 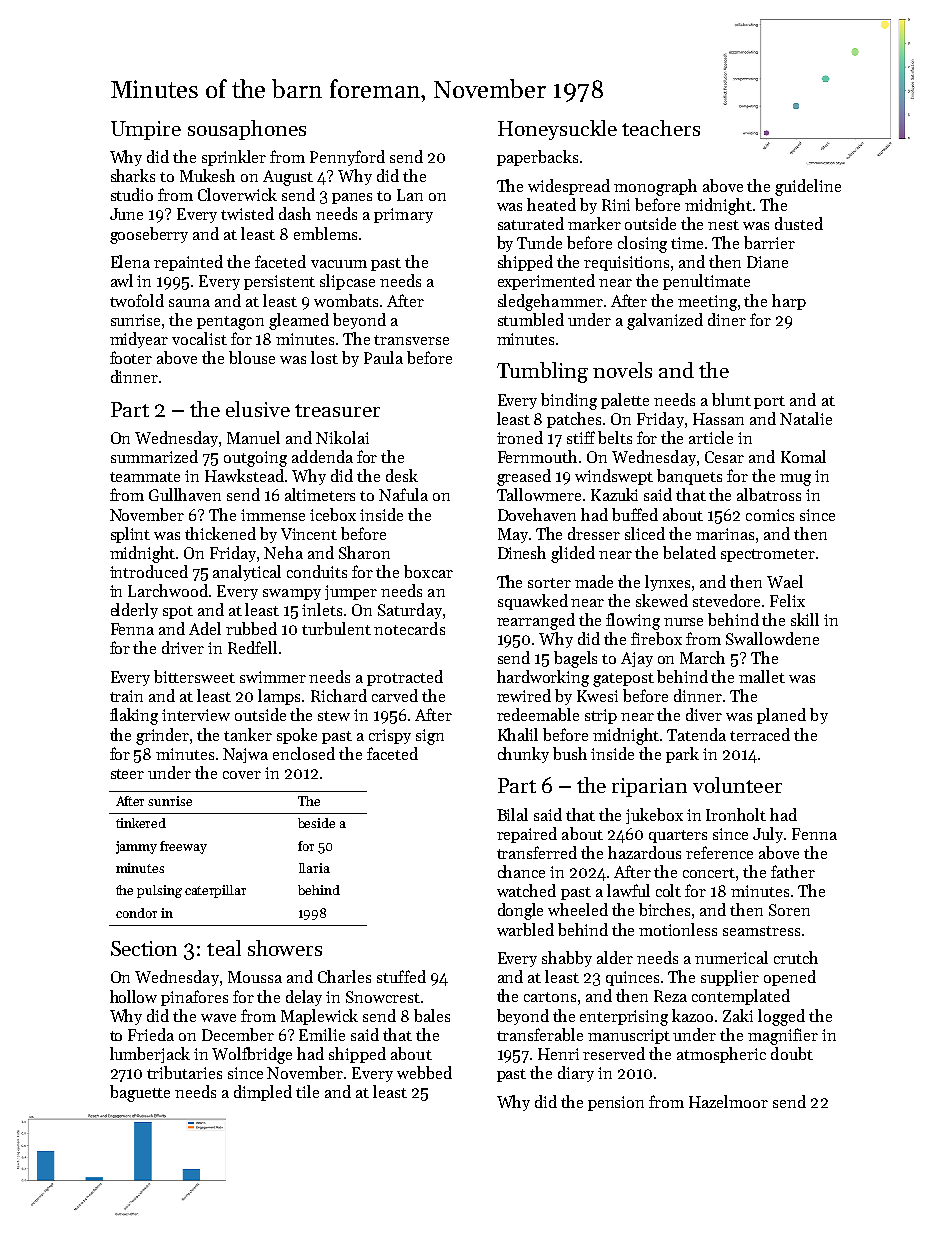 What do you see at coordinates (789, 302) in the screenshot?
I see `harp` at bounding box center [789, 302].
